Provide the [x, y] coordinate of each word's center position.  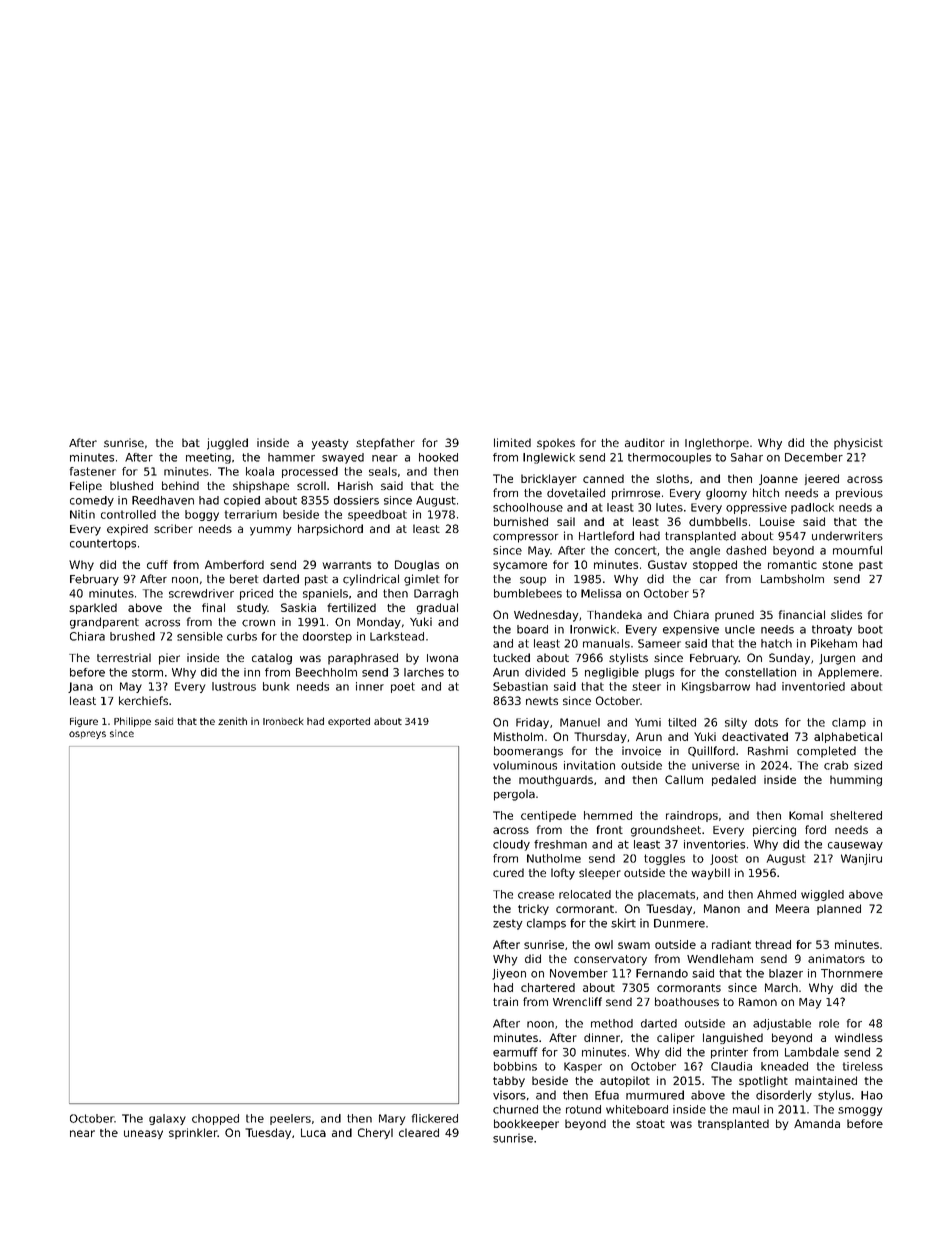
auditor [645, 442]
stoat [650, 1124]
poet [403, 687]
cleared [419, 1132]
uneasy [143, 1134]
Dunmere [679, 923]
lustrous [234, 686]
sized [868, 765]
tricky [533, 909]
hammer [291, 457]
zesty [508, 924]
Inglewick [549, 458]
